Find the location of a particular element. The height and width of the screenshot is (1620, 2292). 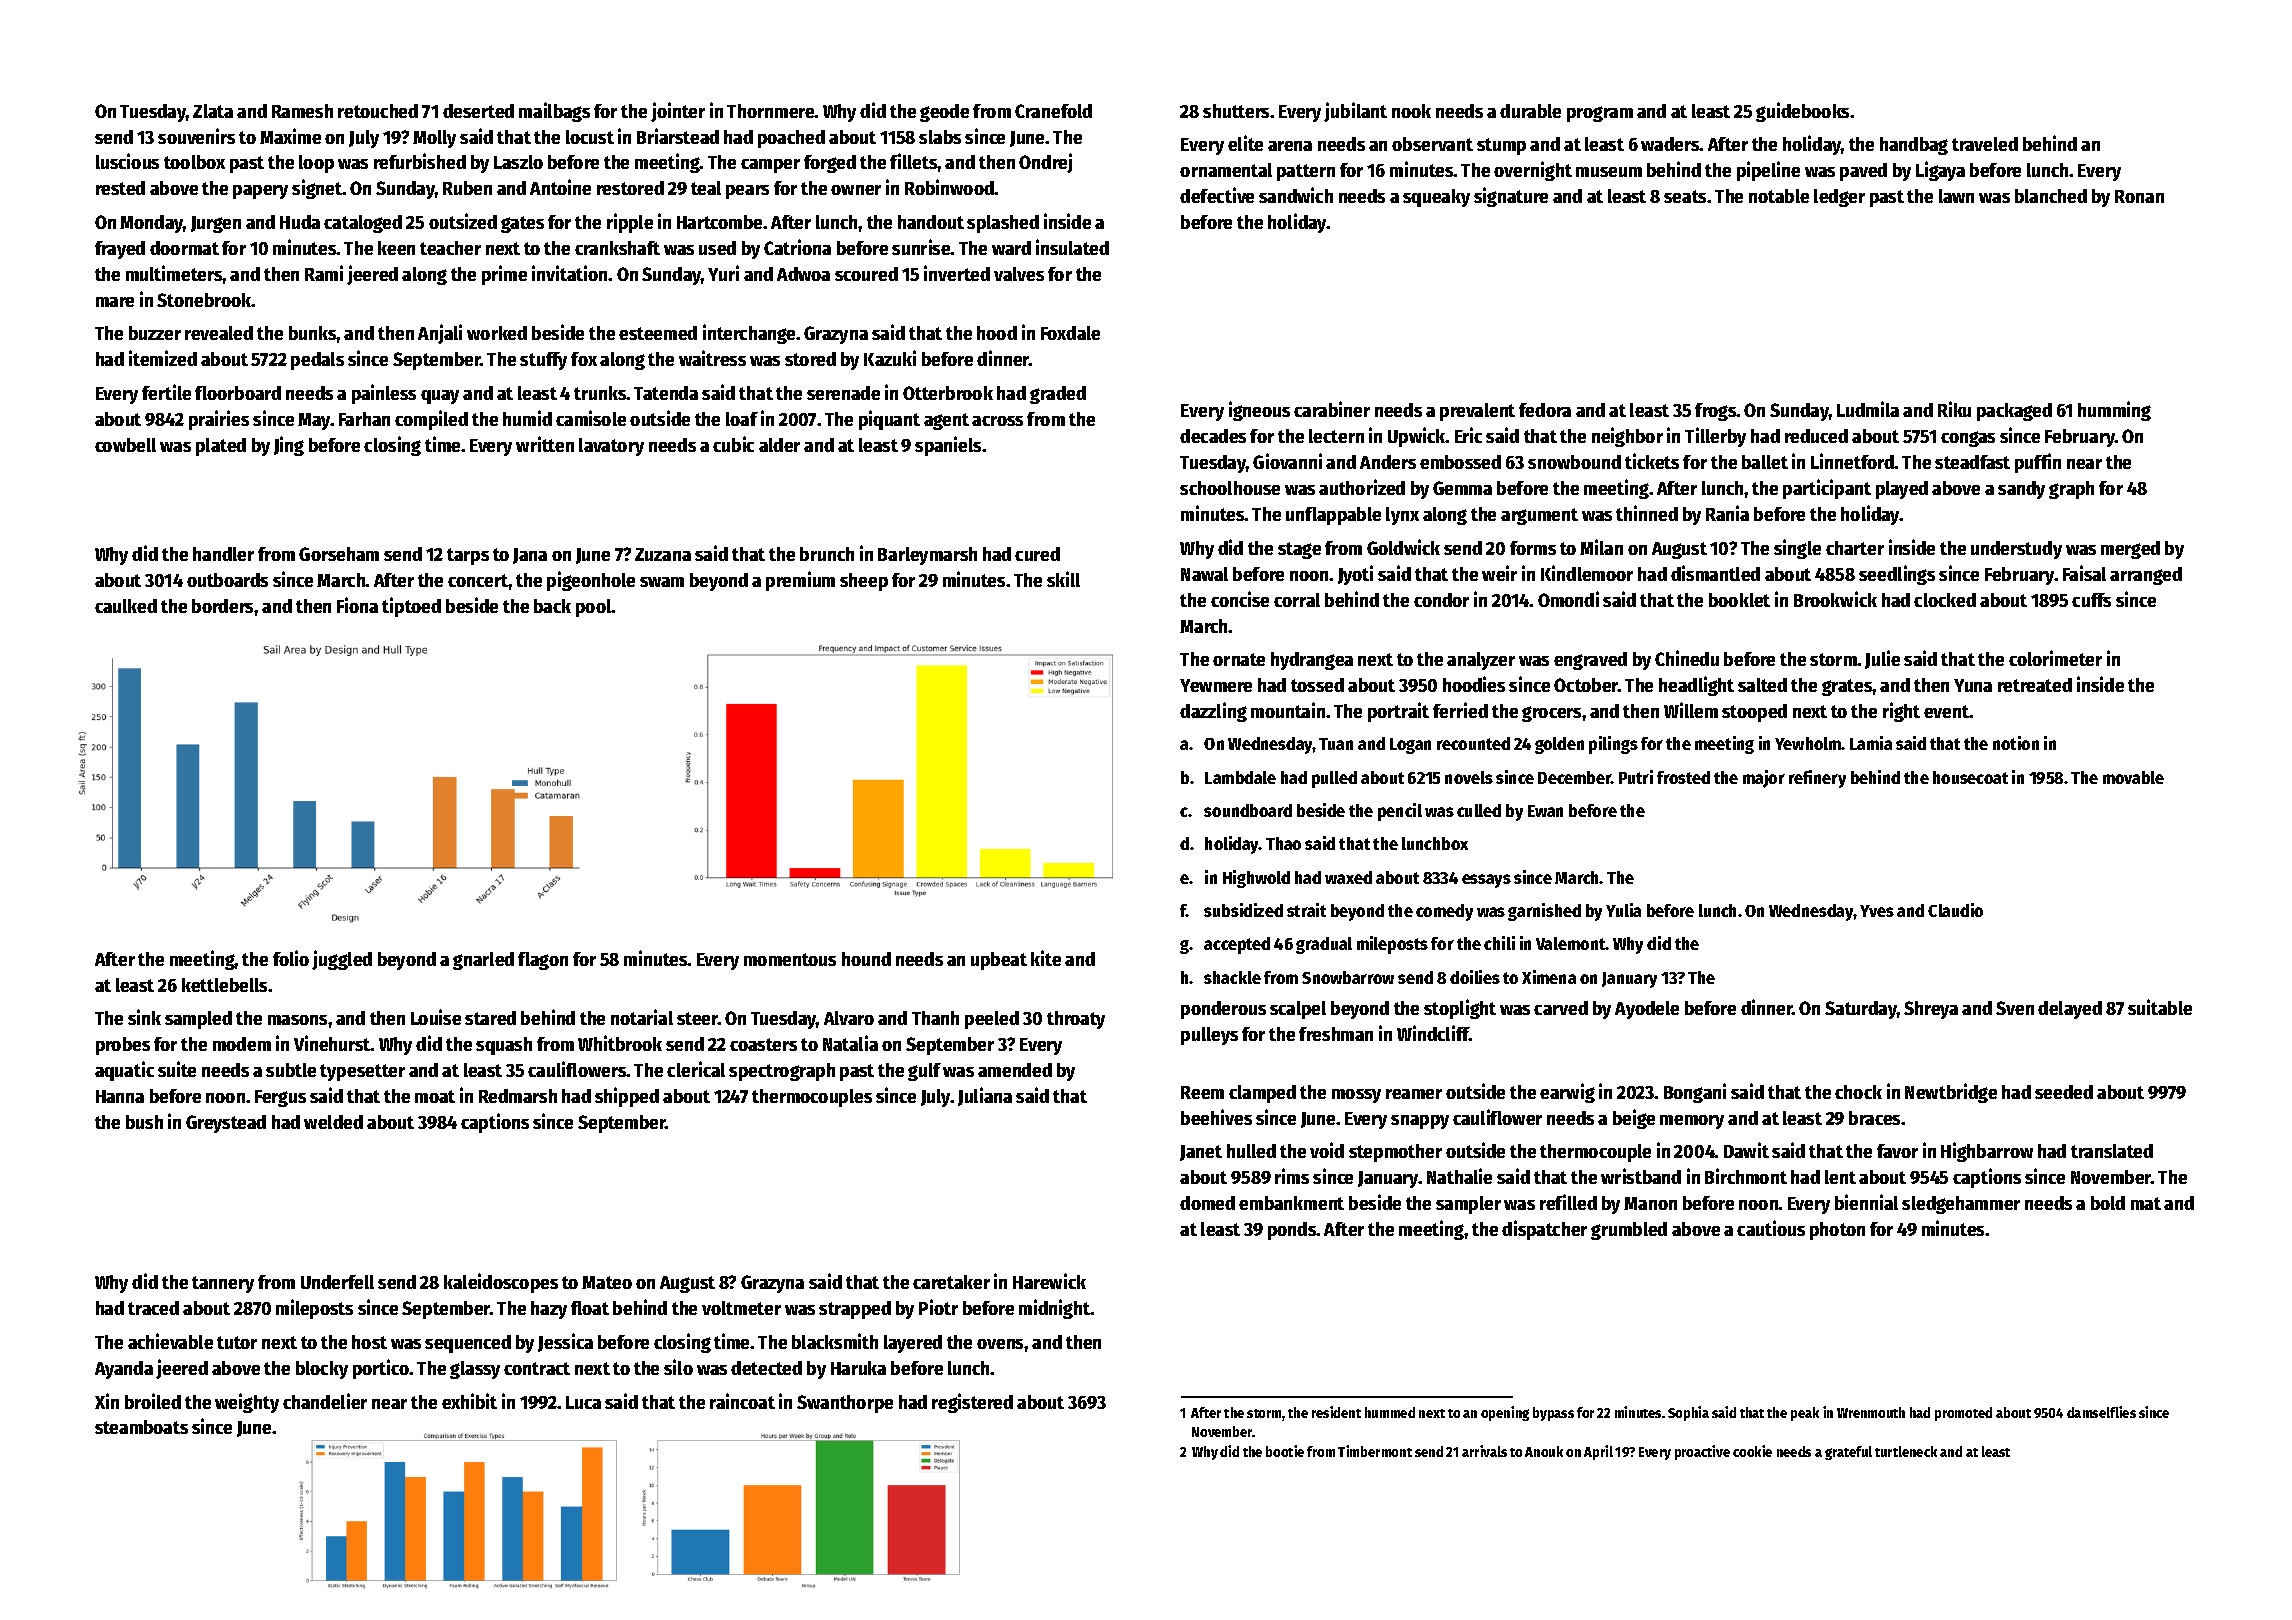

Zlata is located at coordinates (213, 111).
